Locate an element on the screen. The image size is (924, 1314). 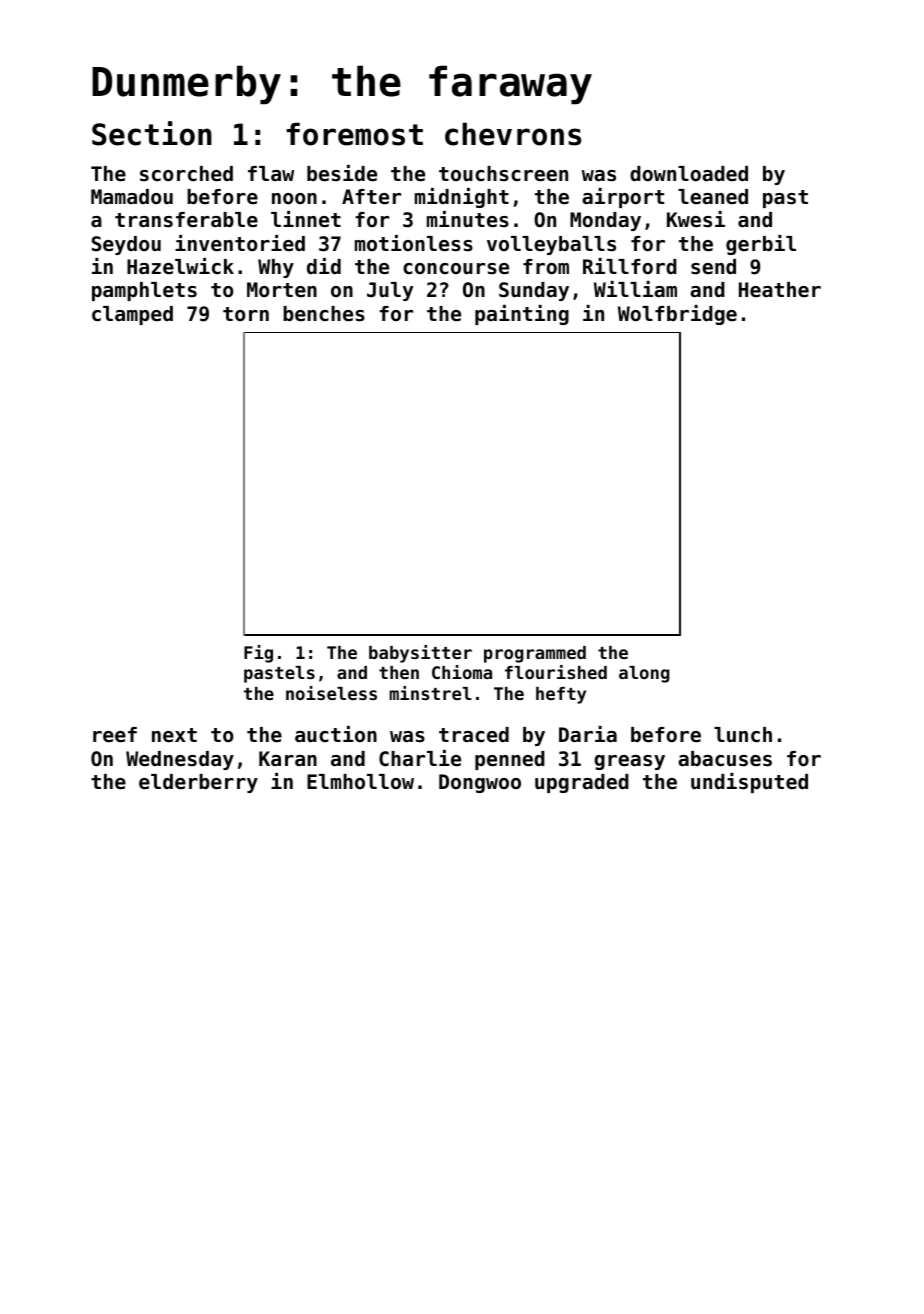
undisputed is located at coordinates (749, 783).
